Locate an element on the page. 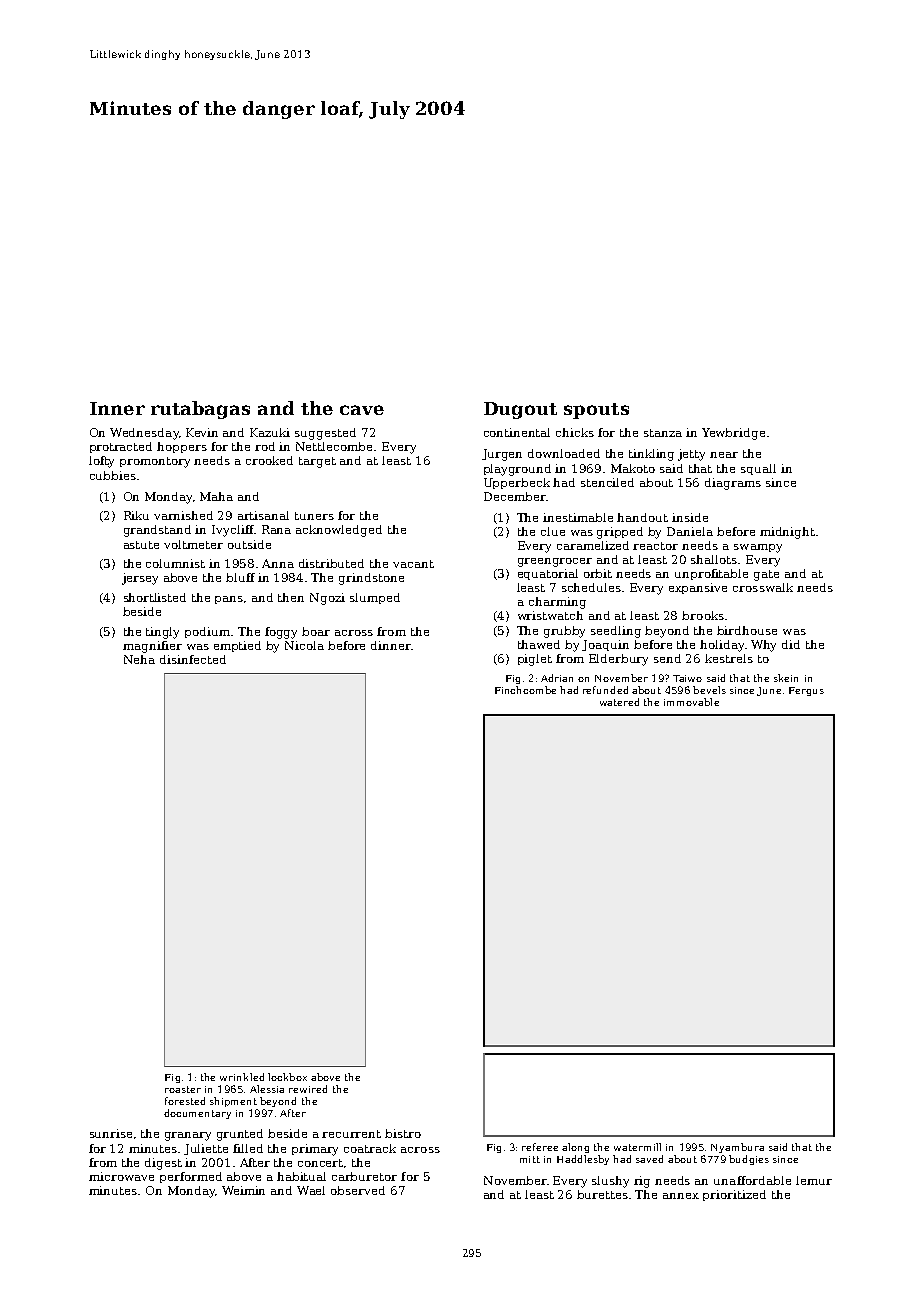  spouts is located at coordinates (596, 411).
